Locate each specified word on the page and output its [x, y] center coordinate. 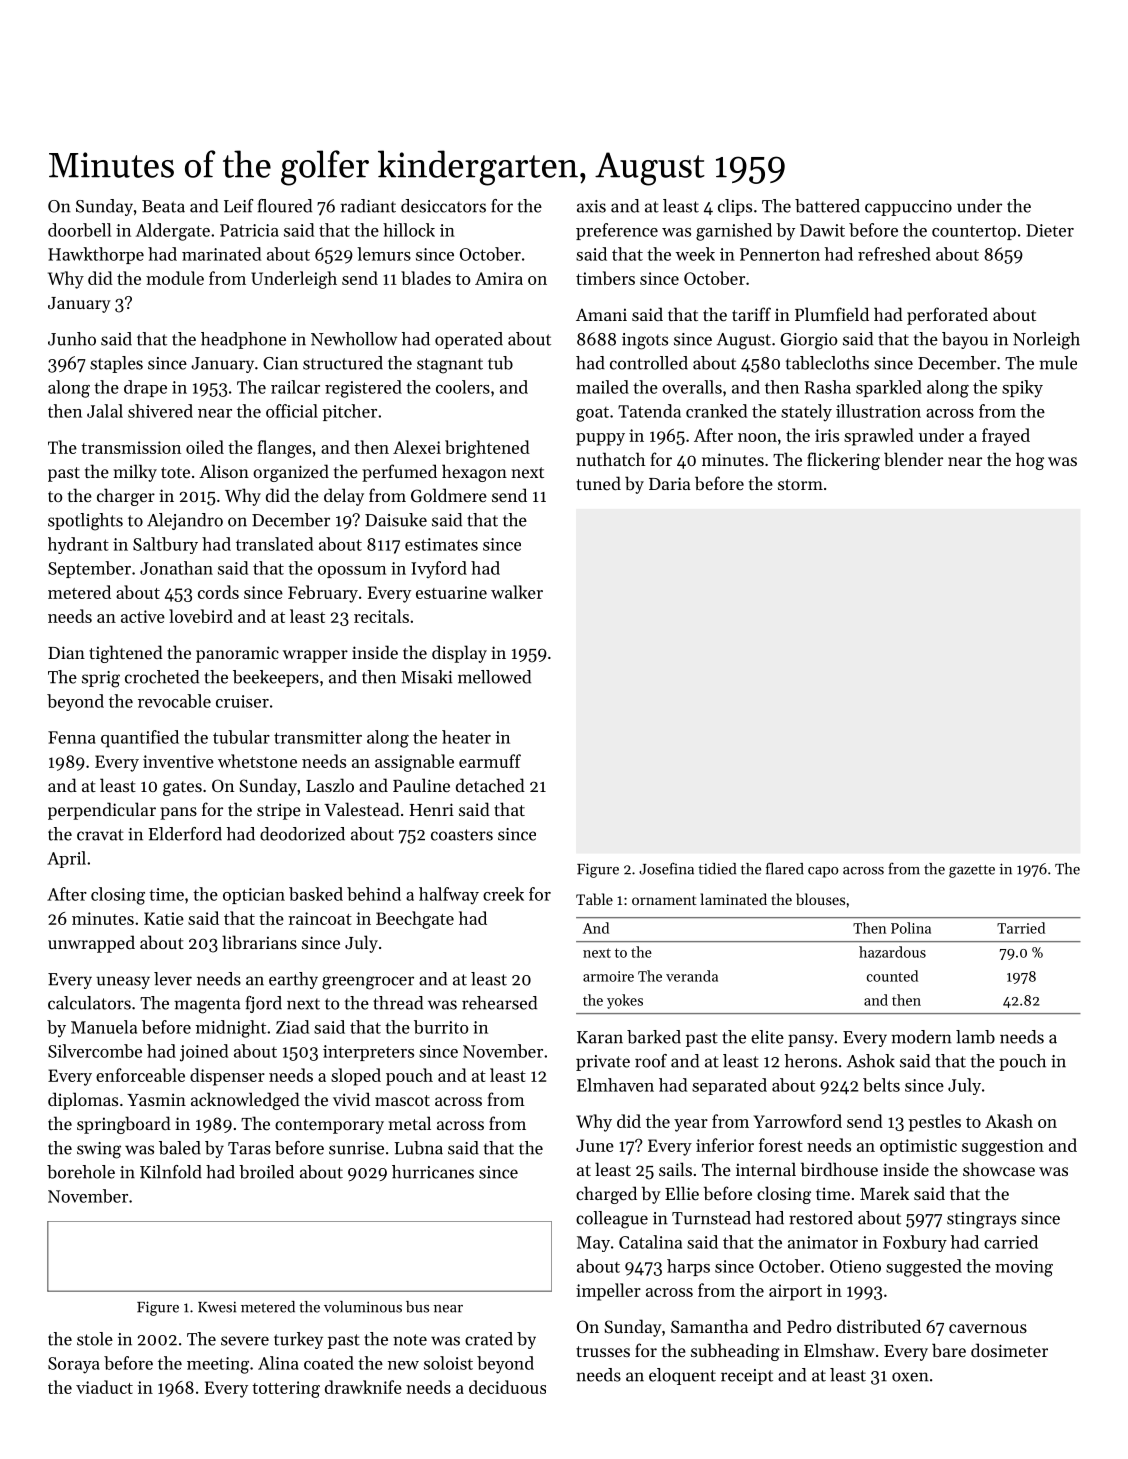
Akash [1009, 1121]
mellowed [494, 677]
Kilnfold [171, 1172]
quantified [140, 739]
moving [1024, 1268]
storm [800, 484]
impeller [608, 1292]
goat [592, 414]
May [593, 1244]
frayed [1006, 437]
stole [95, 1339]
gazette [972, 871]
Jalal [105, 411]
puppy [600, 439]
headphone [243, 340]
